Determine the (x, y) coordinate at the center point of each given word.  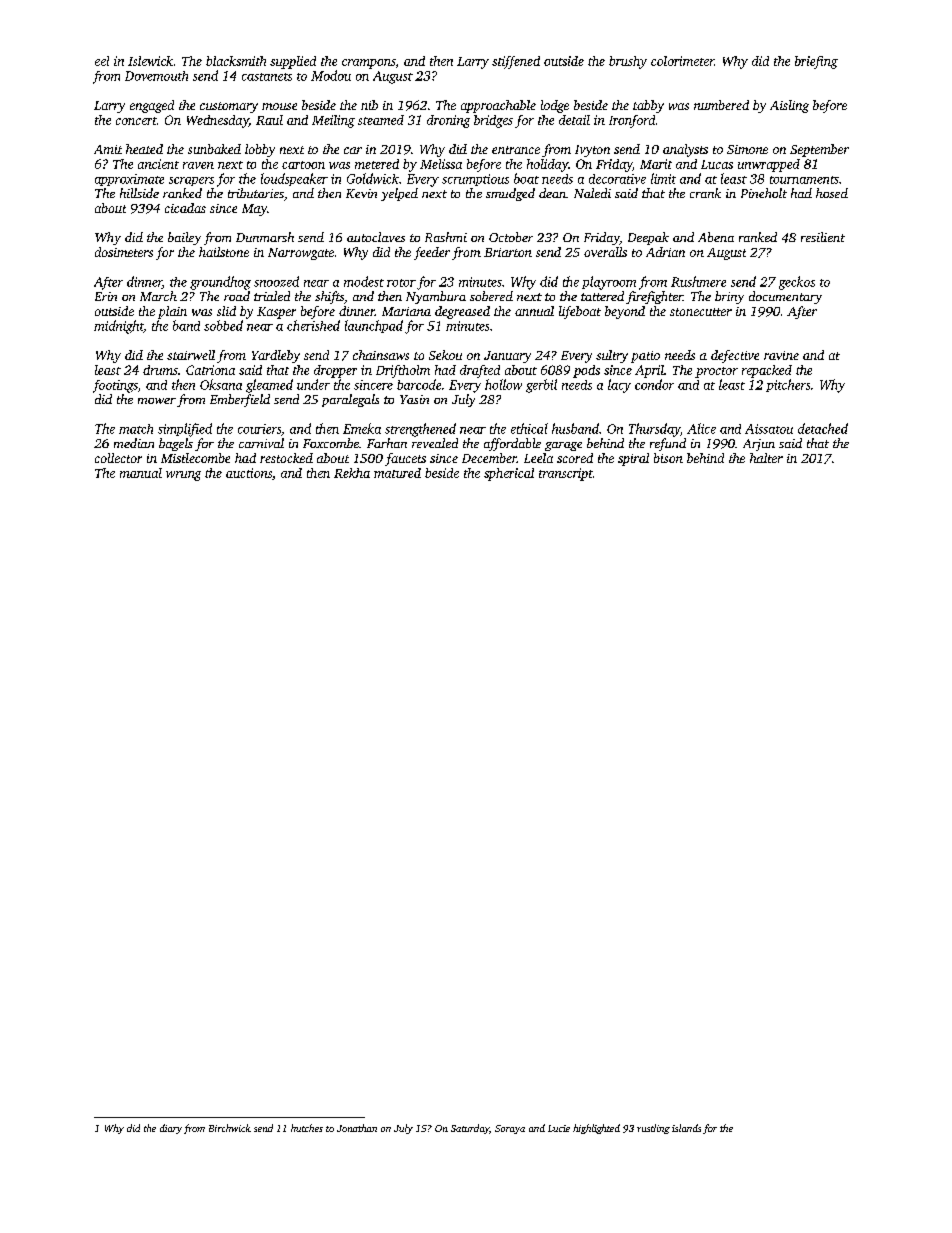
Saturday (470, 1129)
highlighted (596, 1129)
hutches (307, 1128)
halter (766, 458)
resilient (823, 237)
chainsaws (381, 355)
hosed (832, 193)
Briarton (508, 252)
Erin (106, 296)
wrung (183, 476)
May (254, 210)
